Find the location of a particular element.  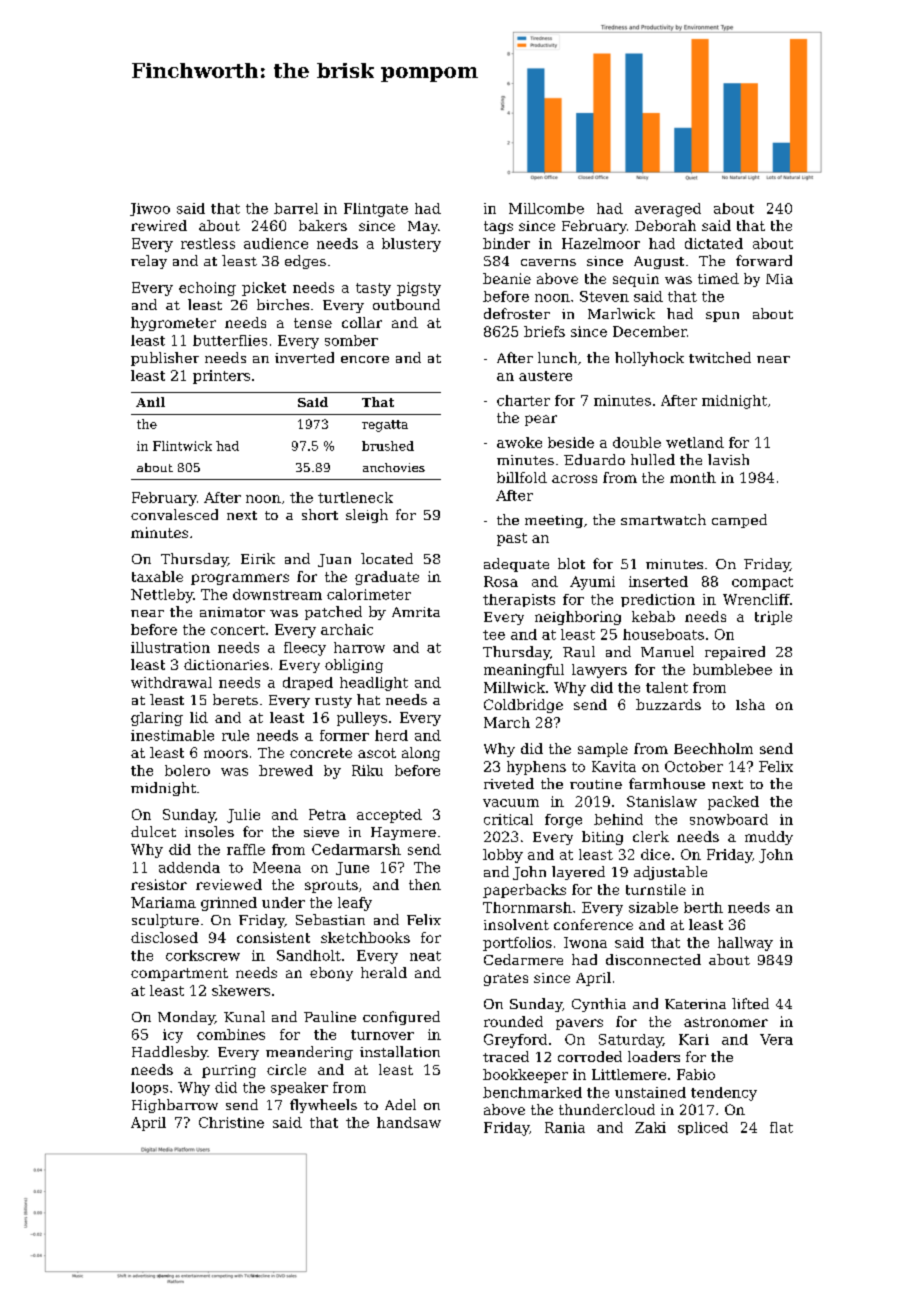

Jiwoo is located at coordinates (150, 209).
